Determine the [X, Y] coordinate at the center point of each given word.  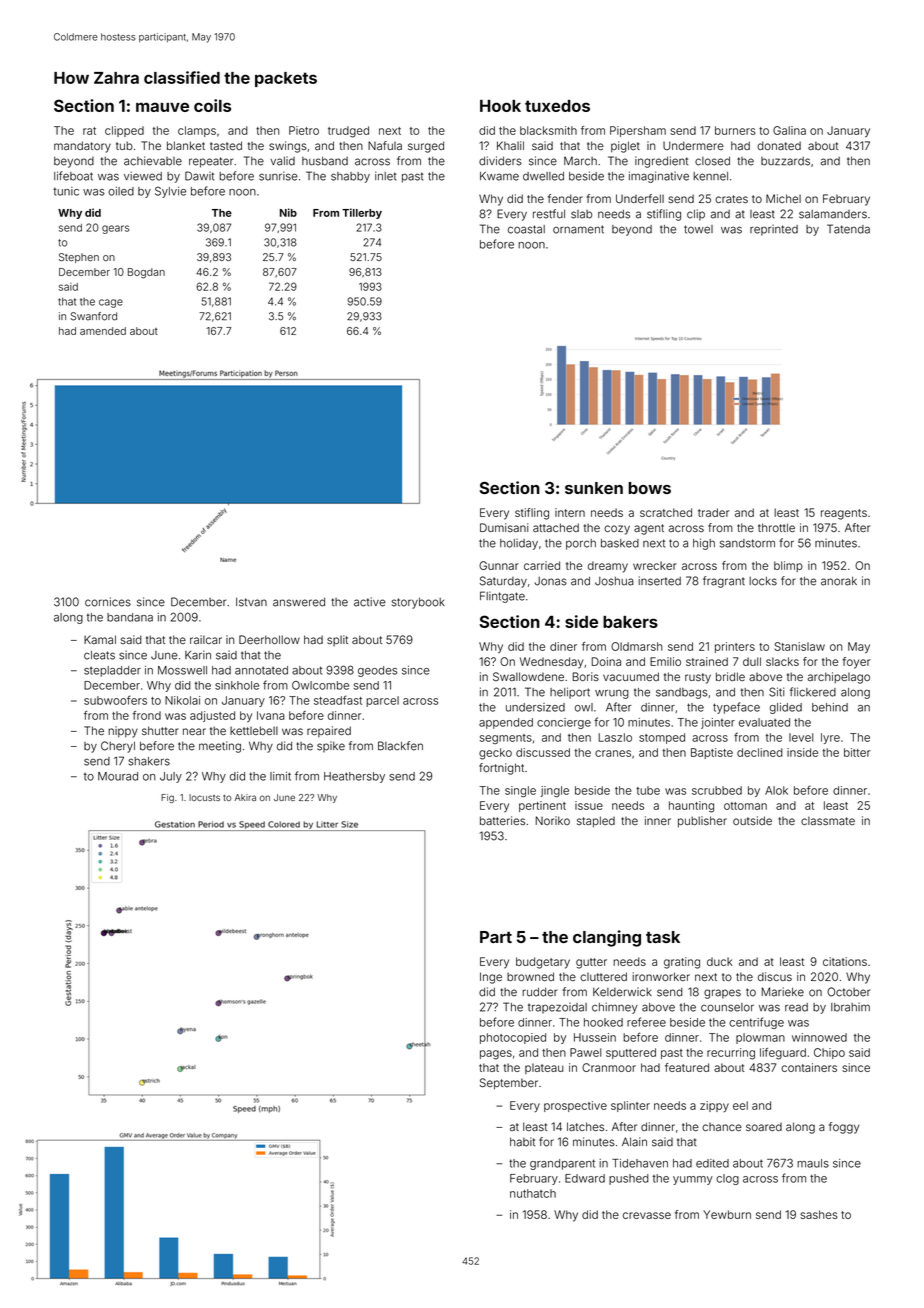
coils [212, 105]
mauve [162, 107]
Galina [789, 130]
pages [496, 1055]
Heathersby [354, 777]
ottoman [745, 806]
